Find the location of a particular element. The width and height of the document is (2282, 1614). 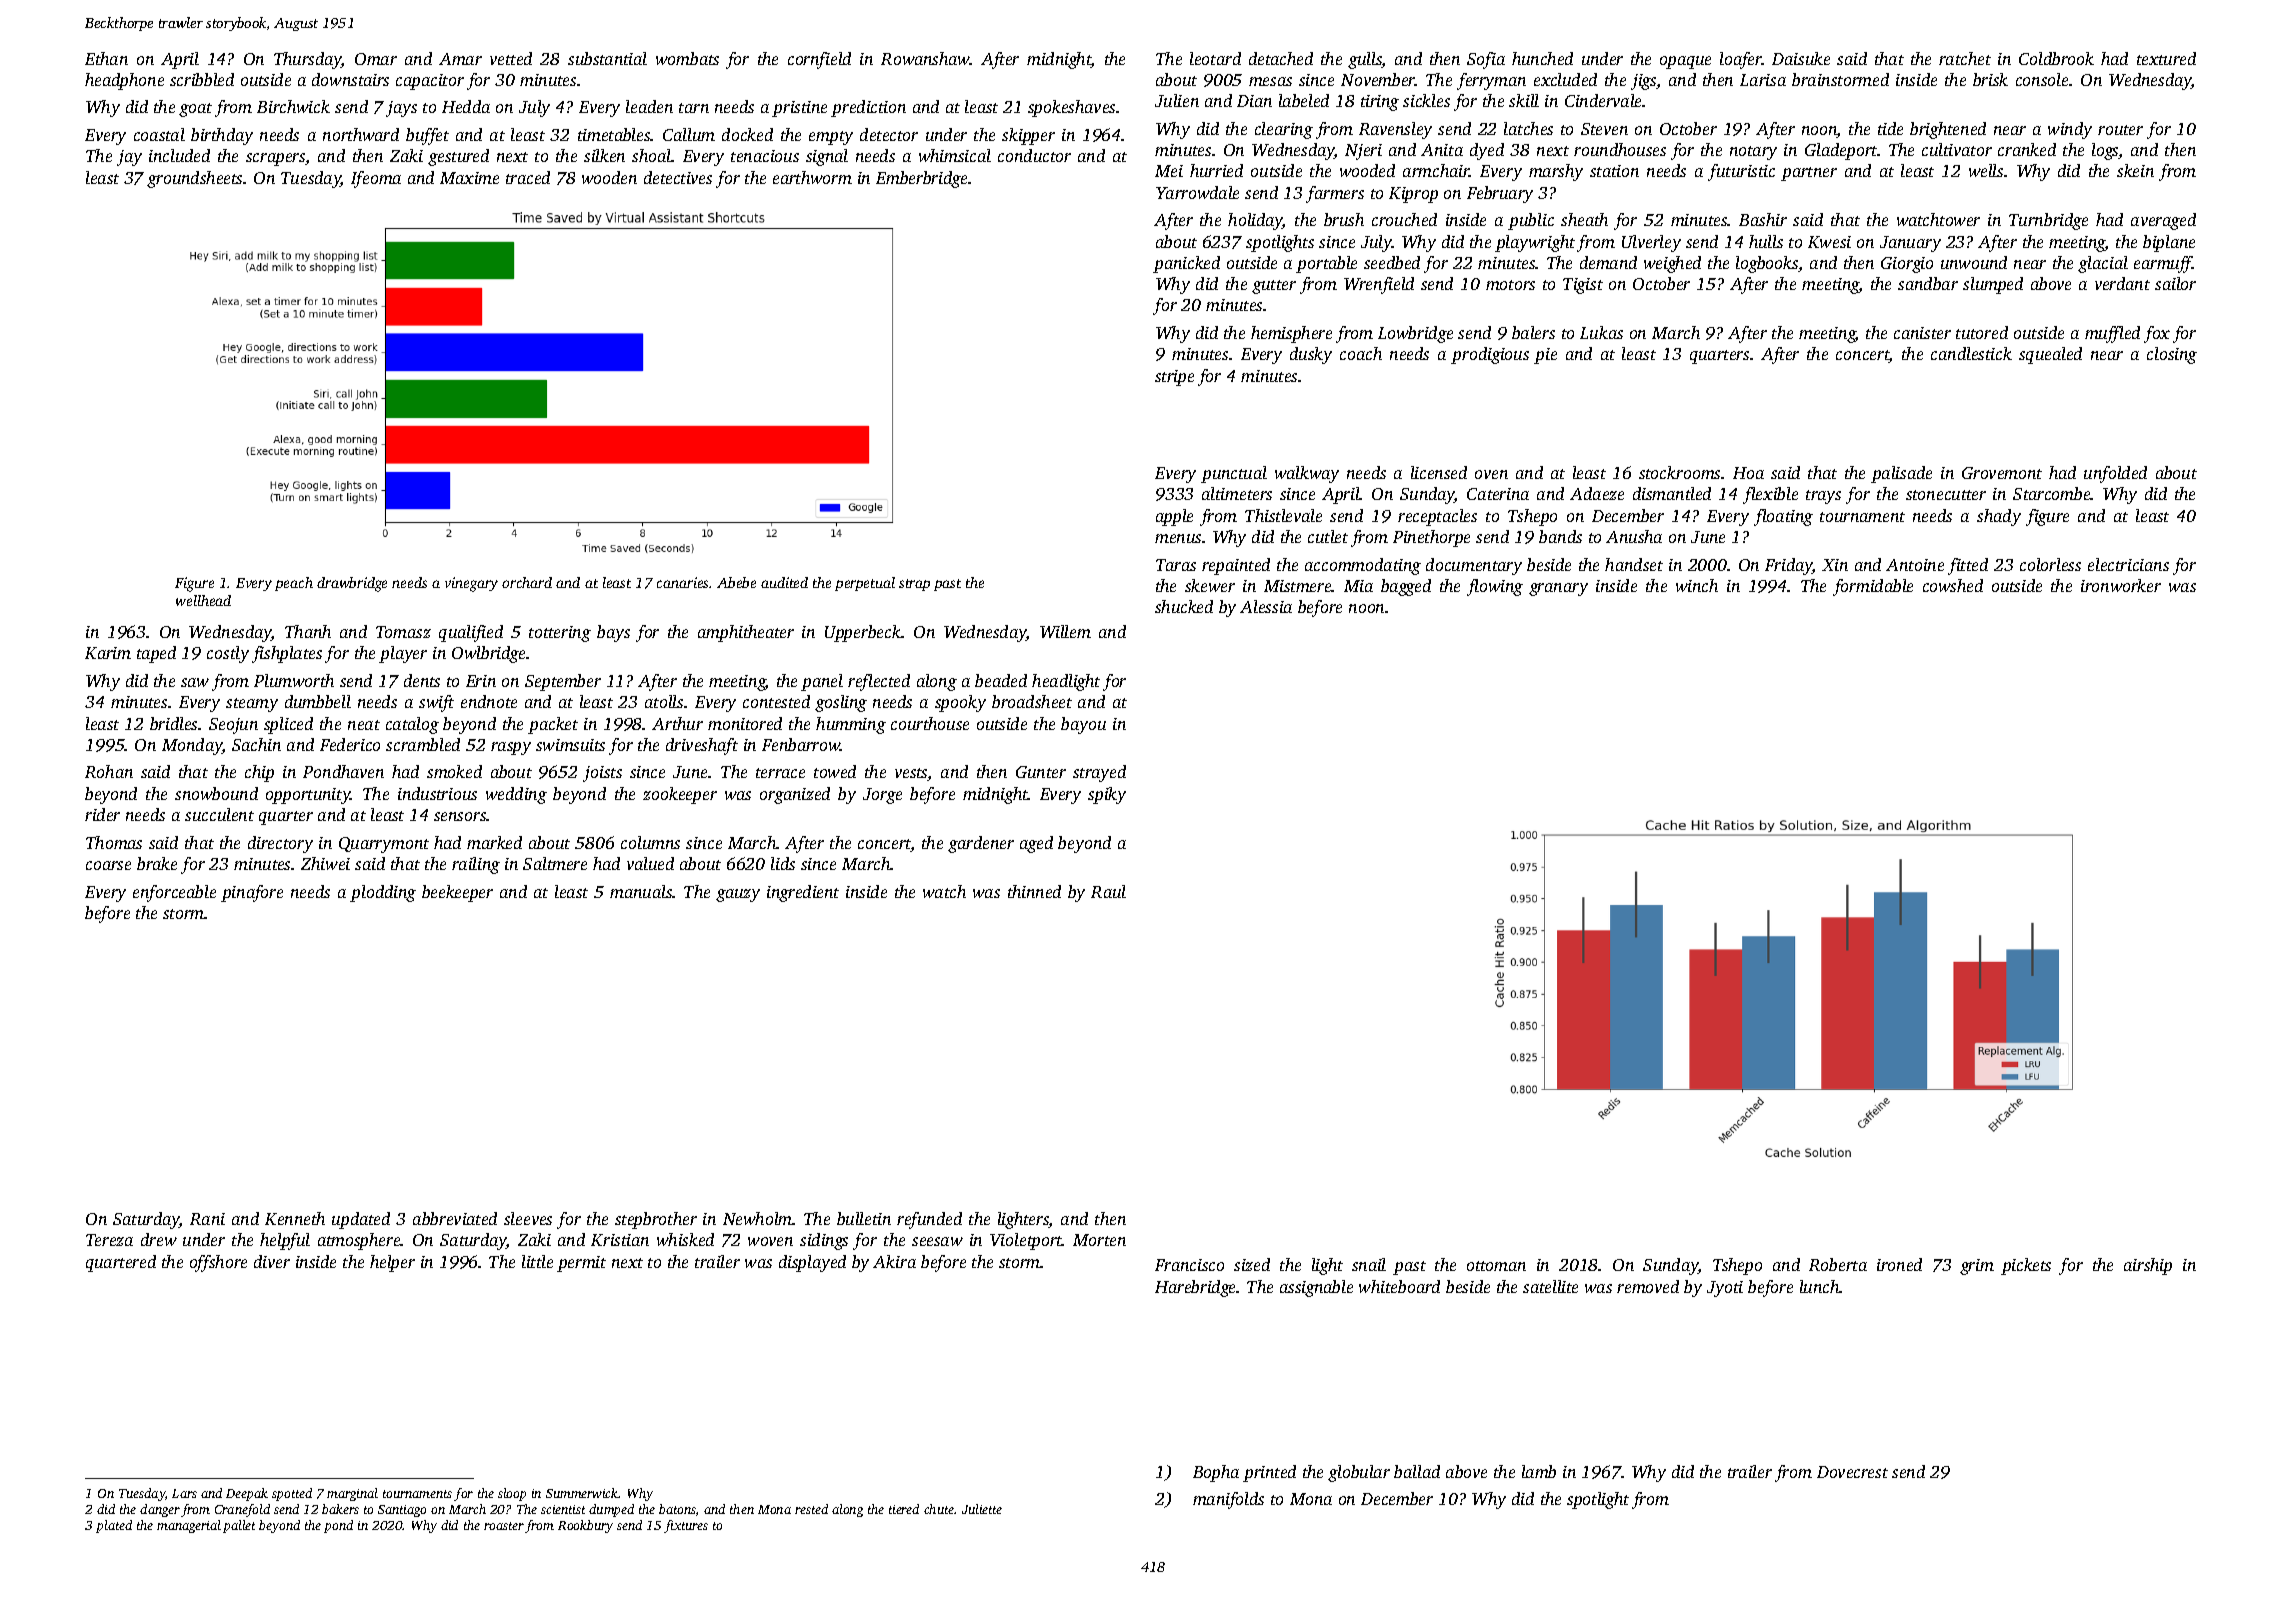

electricians is located at coordinates (2128, 564).
